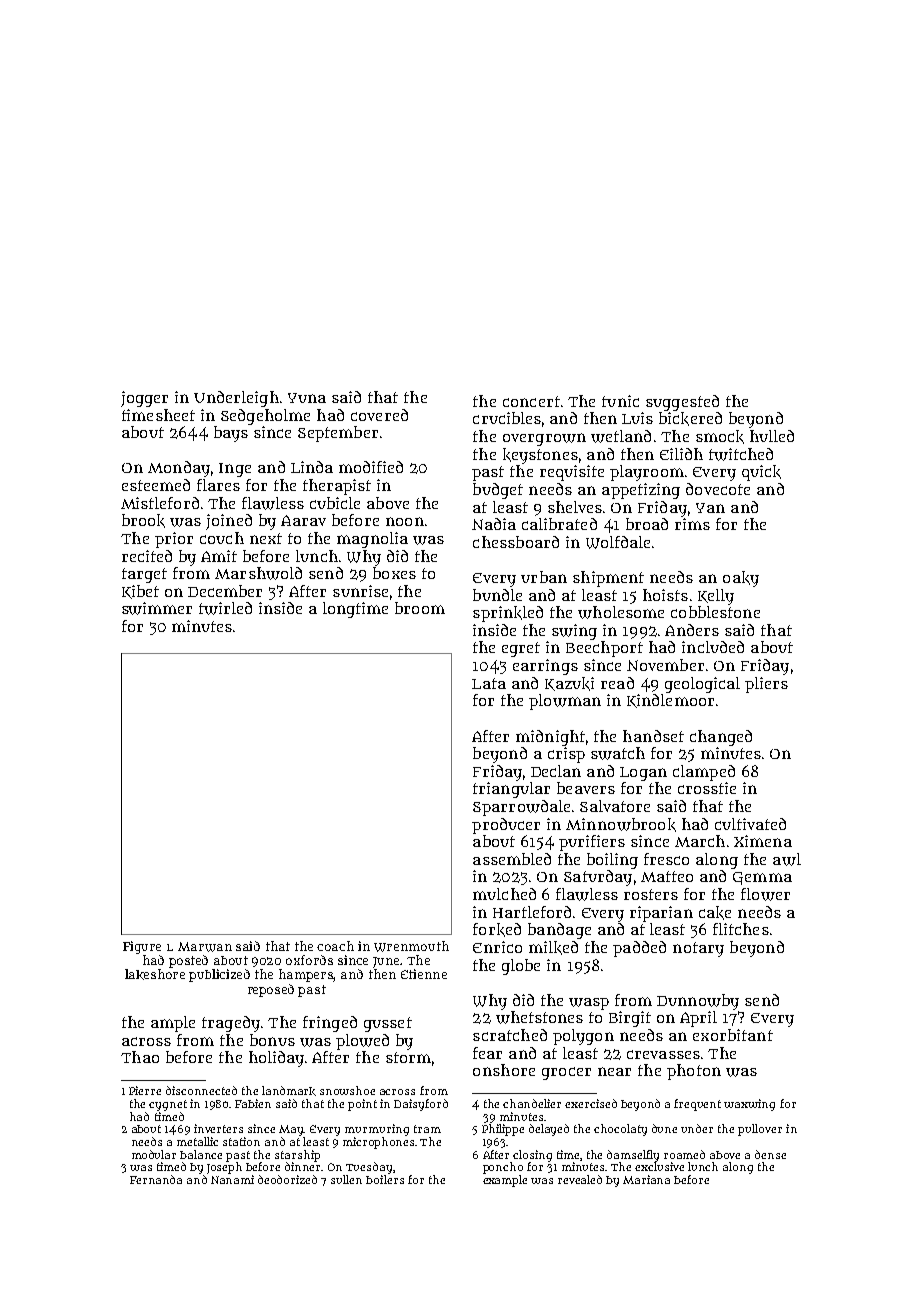 The height and width of the page is (1308, 924). What do you see at coordinates (424, 974) in the page?
I see `Etienne` at bounding box center [424, 974].
